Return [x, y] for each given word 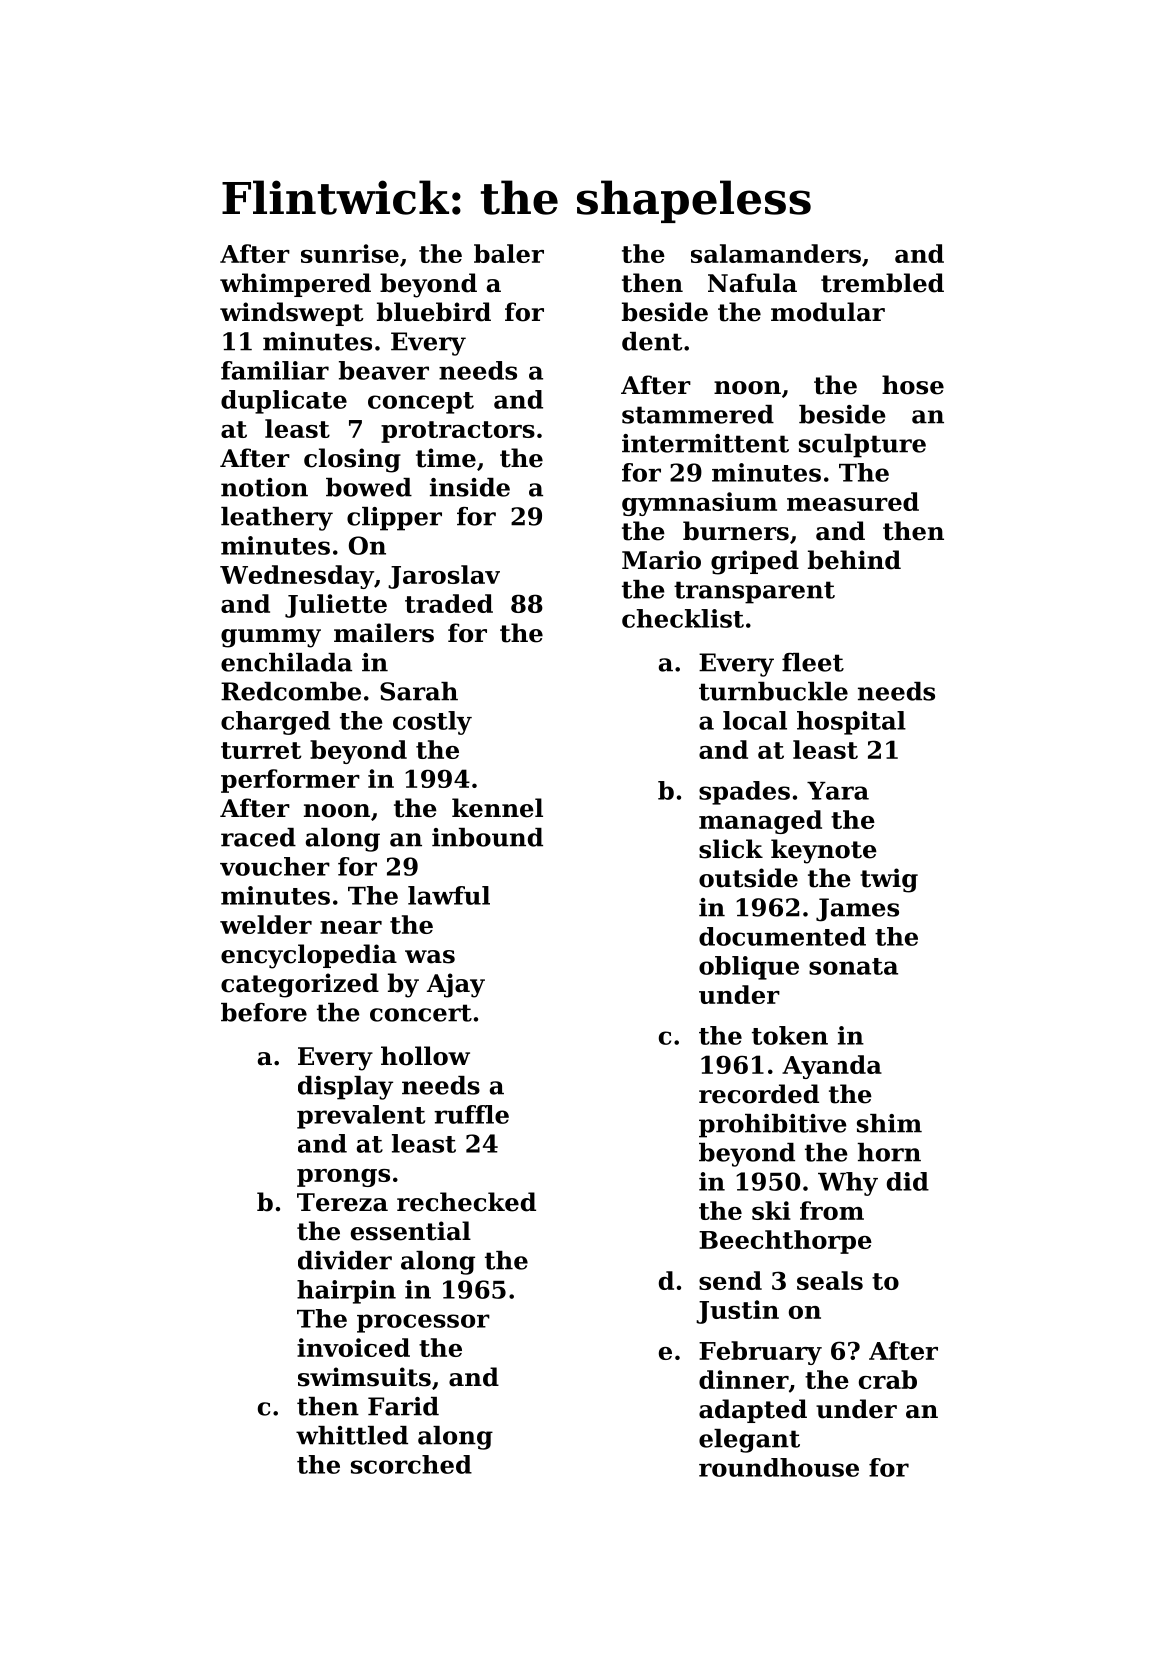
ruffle [471, 1114]
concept [421, 403]
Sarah [419, 691]
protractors [458, 432]
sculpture [862, 446]
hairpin [346, 1292]
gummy [271, 638]
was [430, 957]
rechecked [466, 1202]
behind [854, 560]
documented [782, 936]
